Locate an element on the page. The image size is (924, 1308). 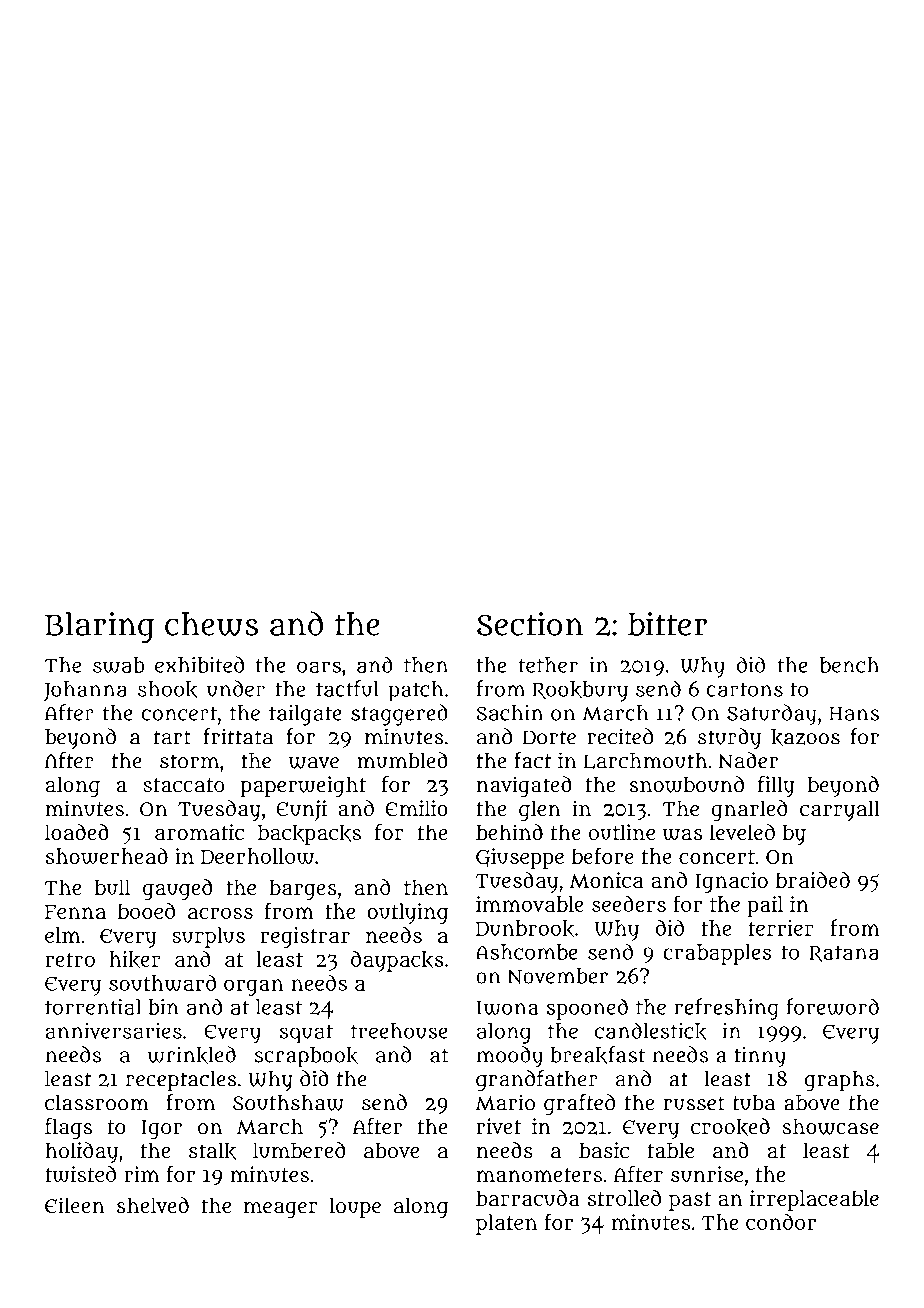
Dorte is located at coordinates (549, 737).
